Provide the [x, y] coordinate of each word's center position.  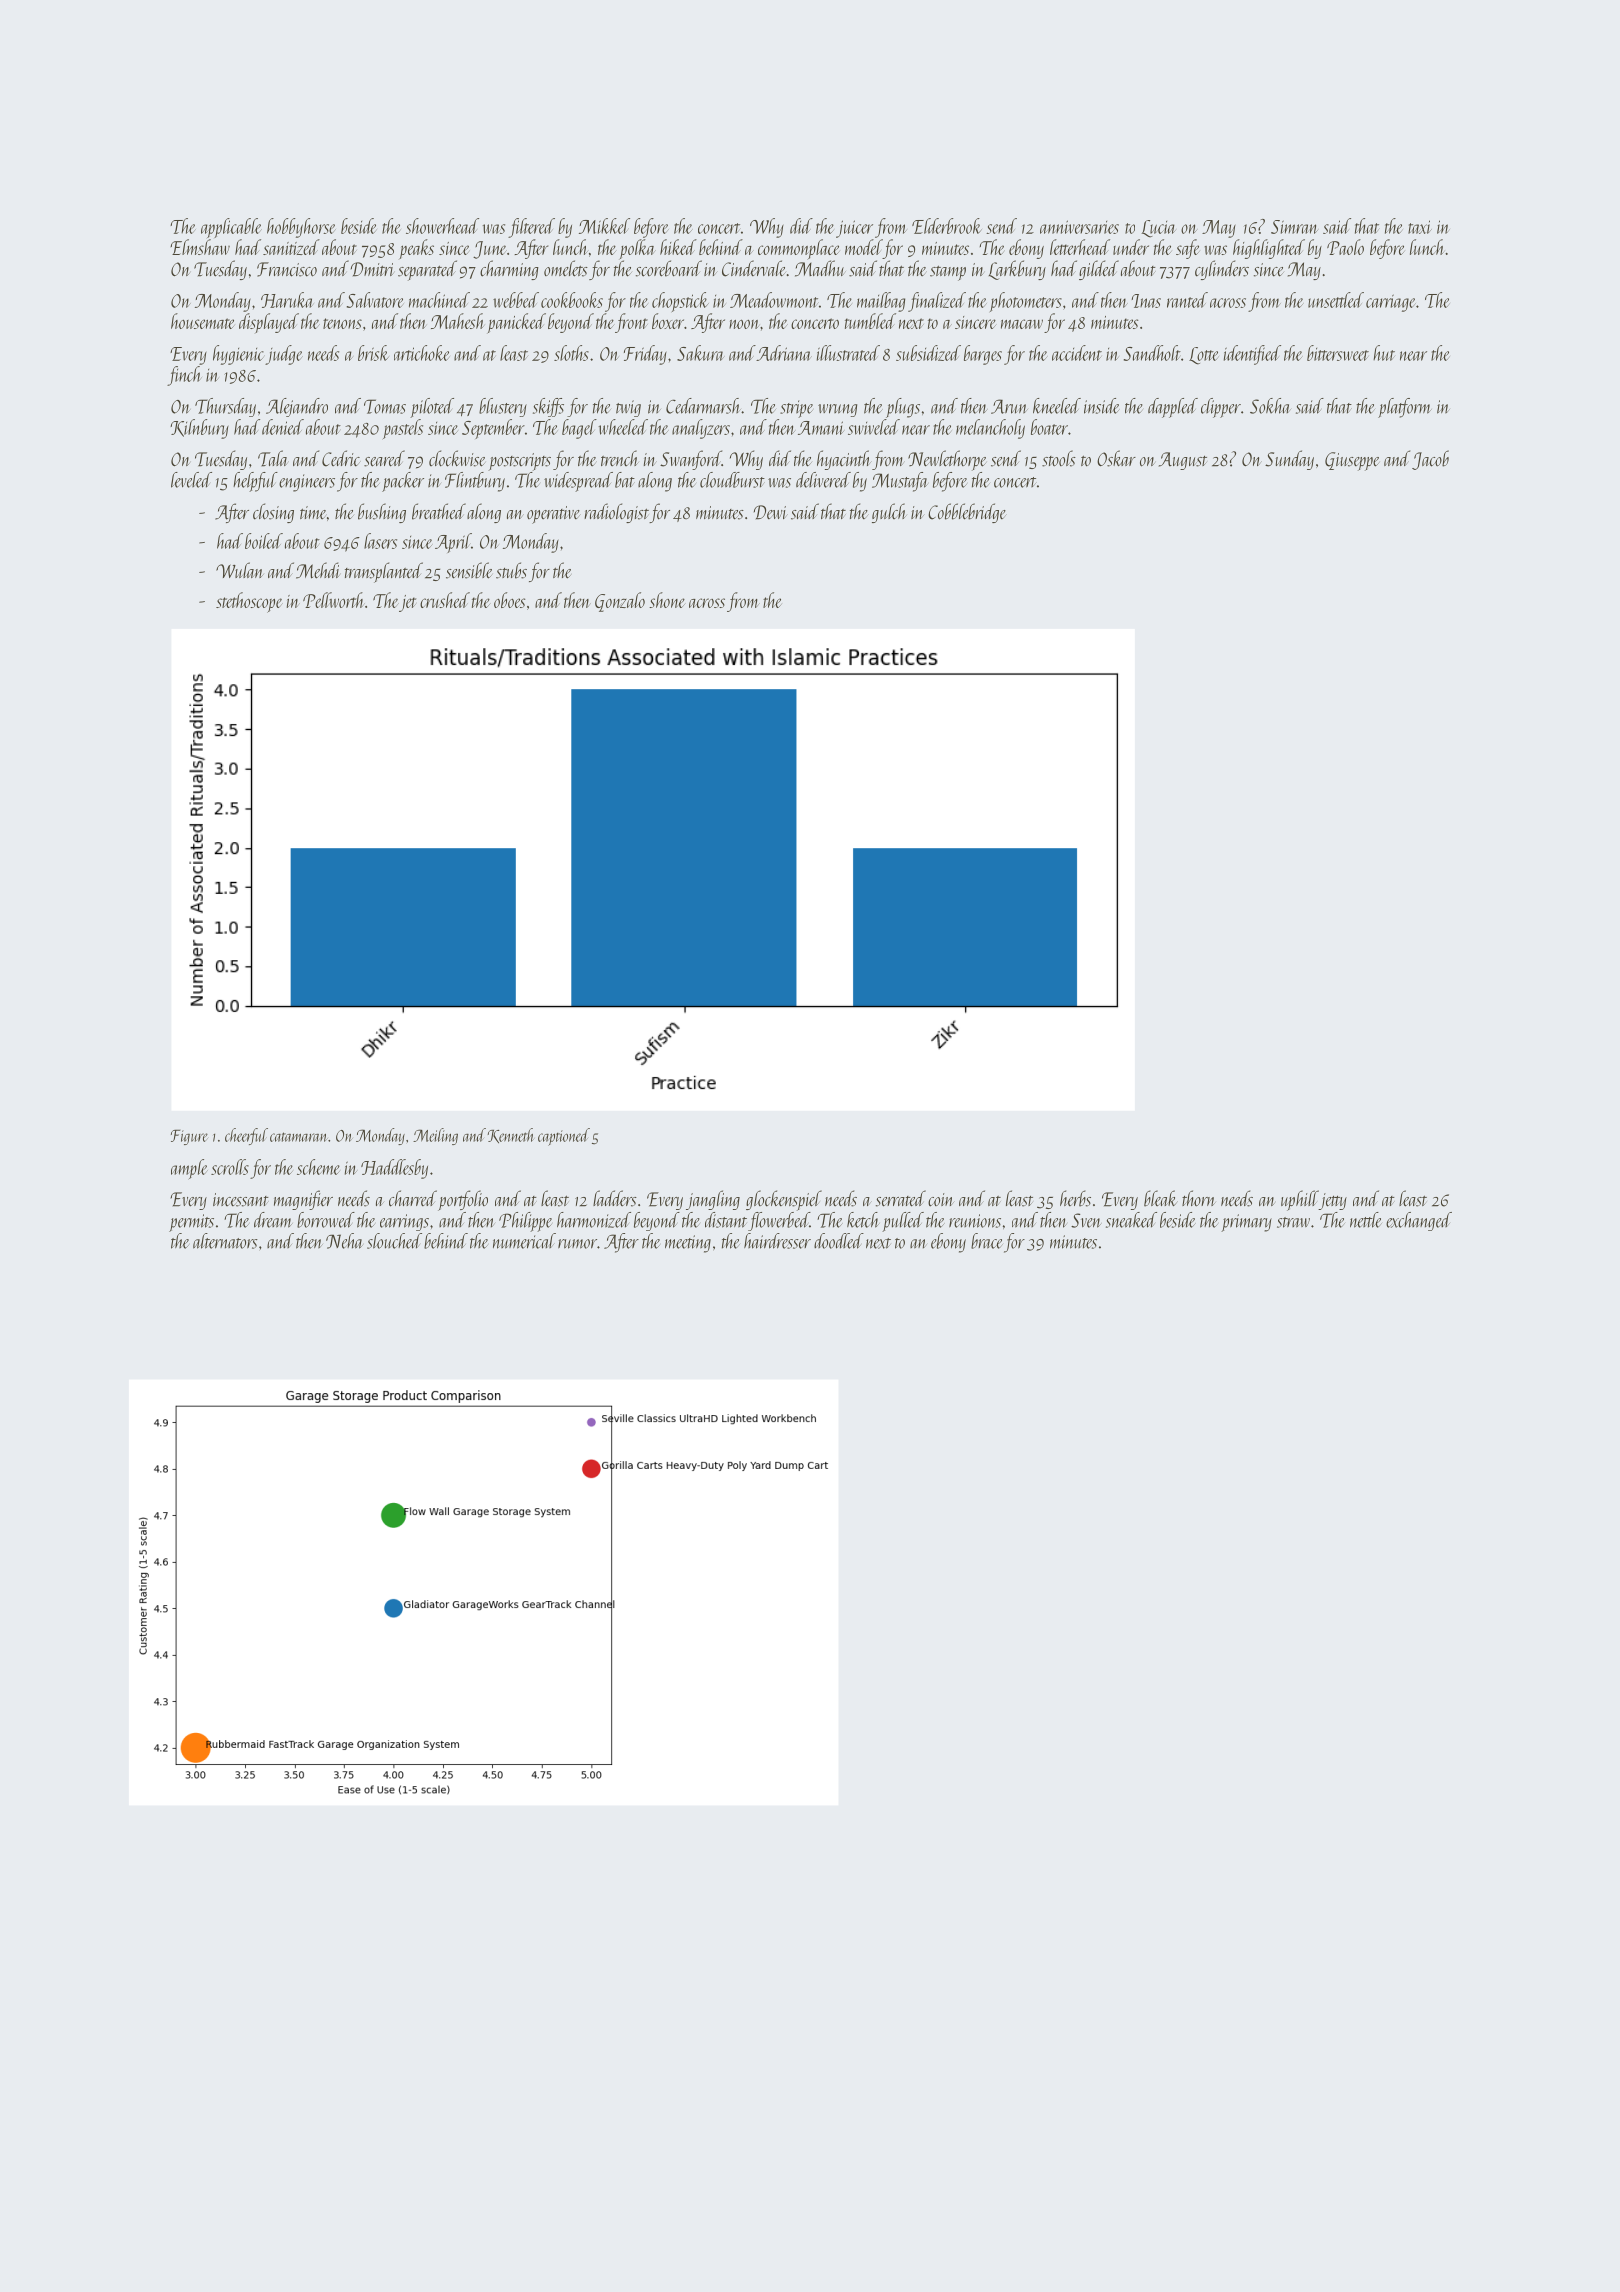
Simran [1294, 227]
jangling [713, 1200]
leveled [191, 480]
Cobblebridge [967, 513]
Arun [1009, 406]
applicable [231, 228]
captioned [564, 1137]
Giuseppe [1352, 461]
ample [189, 1169]
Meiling [435, 1136]
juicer [854, 229]
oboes [509, 600]
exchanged [1419, 1221]
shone [667, 600]
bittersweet [1338, 353]
